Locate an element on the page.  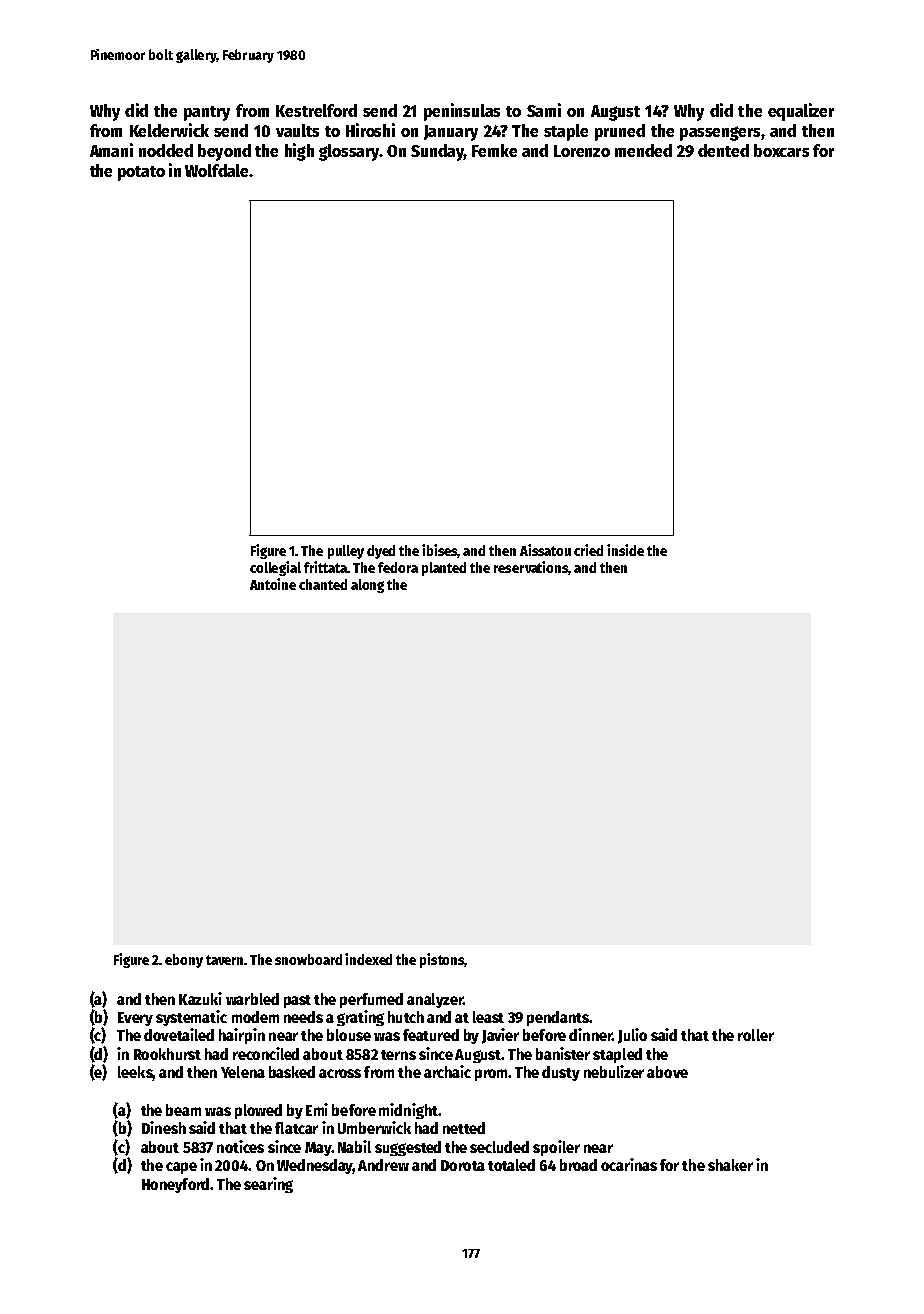
inside is located at coordinates (625, 550).
